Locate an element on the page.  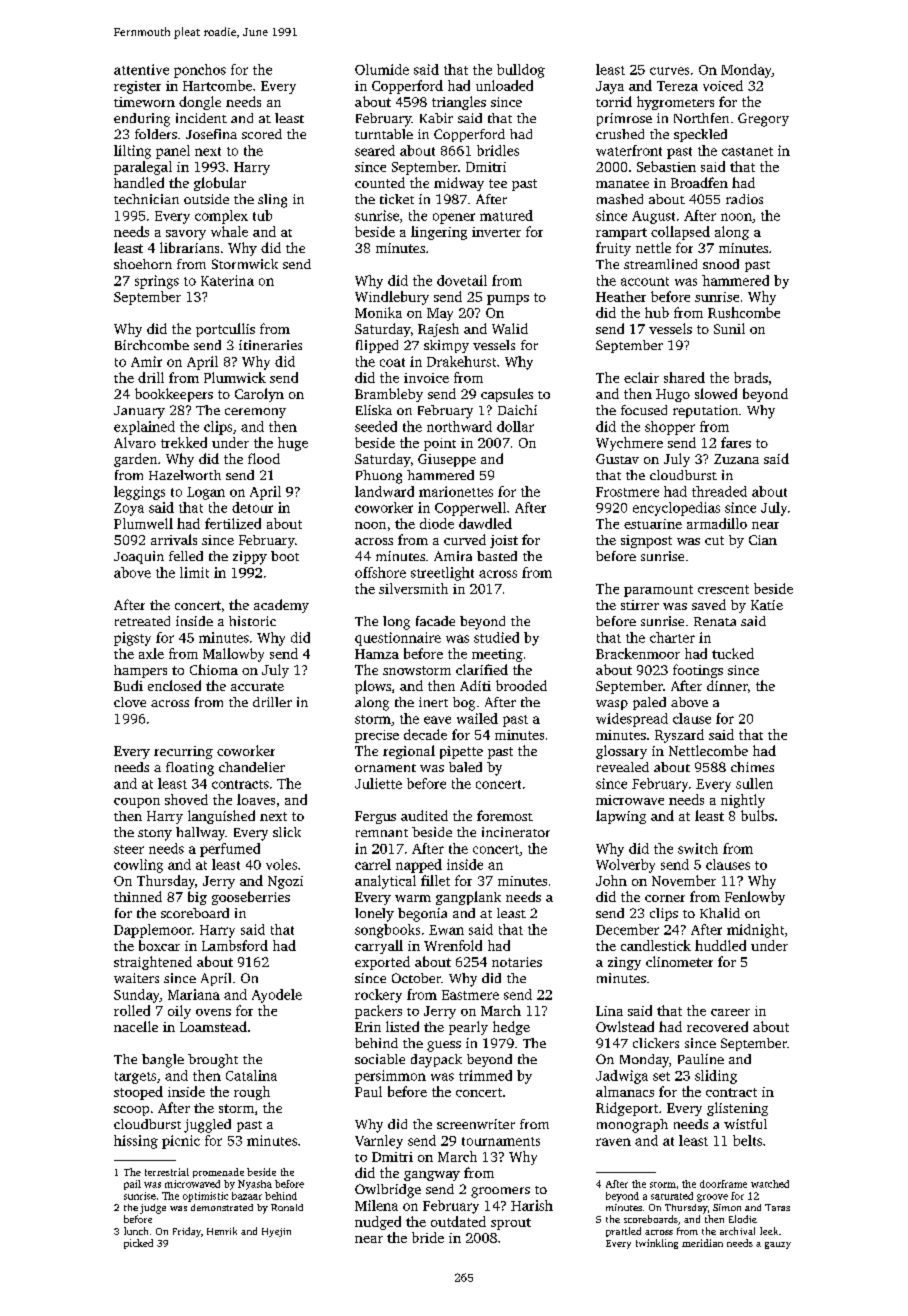
Olumide is located at coordinates (382, 69).
